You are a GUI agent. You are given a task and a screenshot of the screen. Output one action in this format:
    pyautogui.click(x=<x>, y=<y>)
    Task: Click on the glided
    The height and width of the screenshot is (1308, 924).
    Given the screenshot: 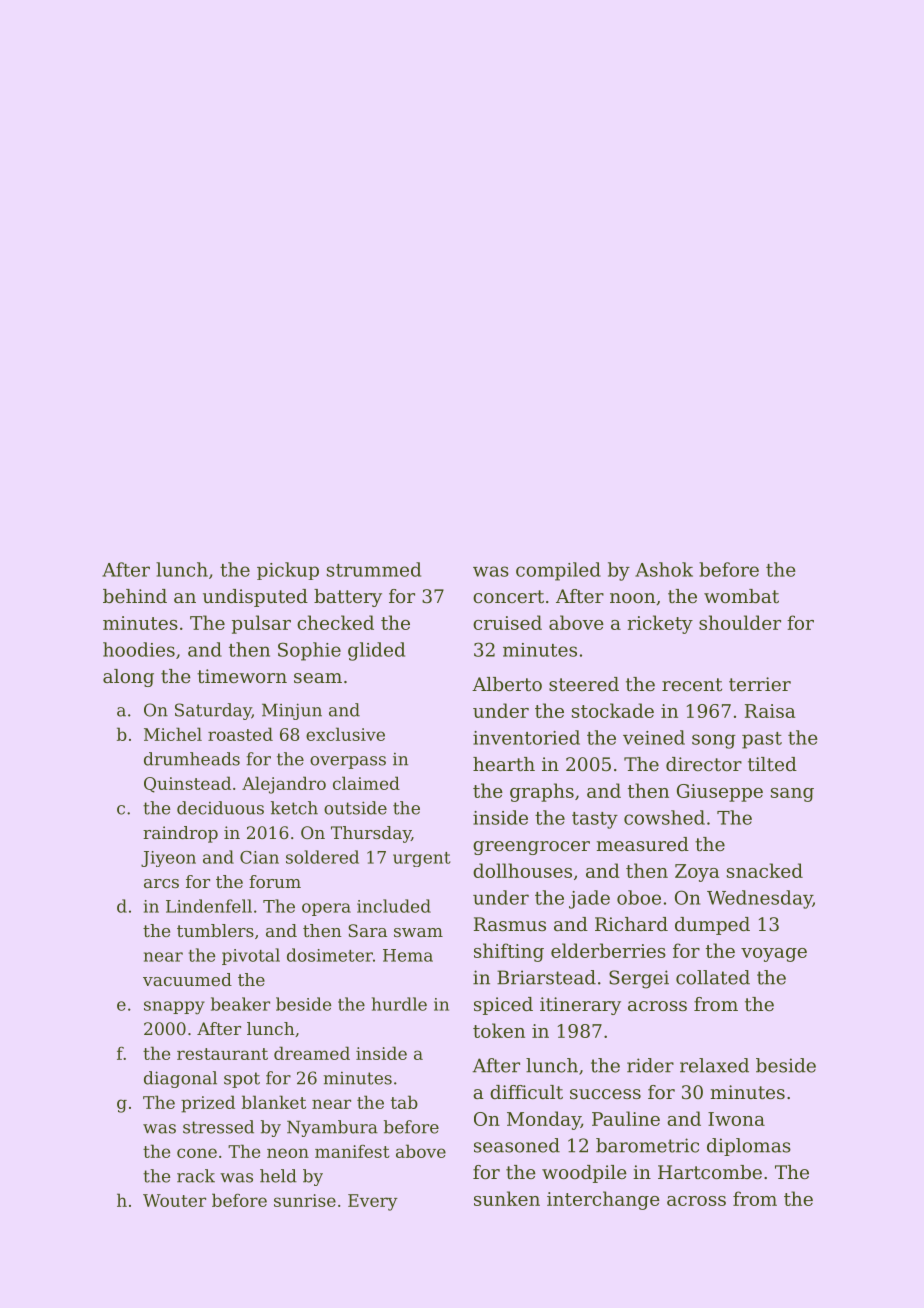 What is the action you would take?
    pyautogui.click(x=376, y=651)
